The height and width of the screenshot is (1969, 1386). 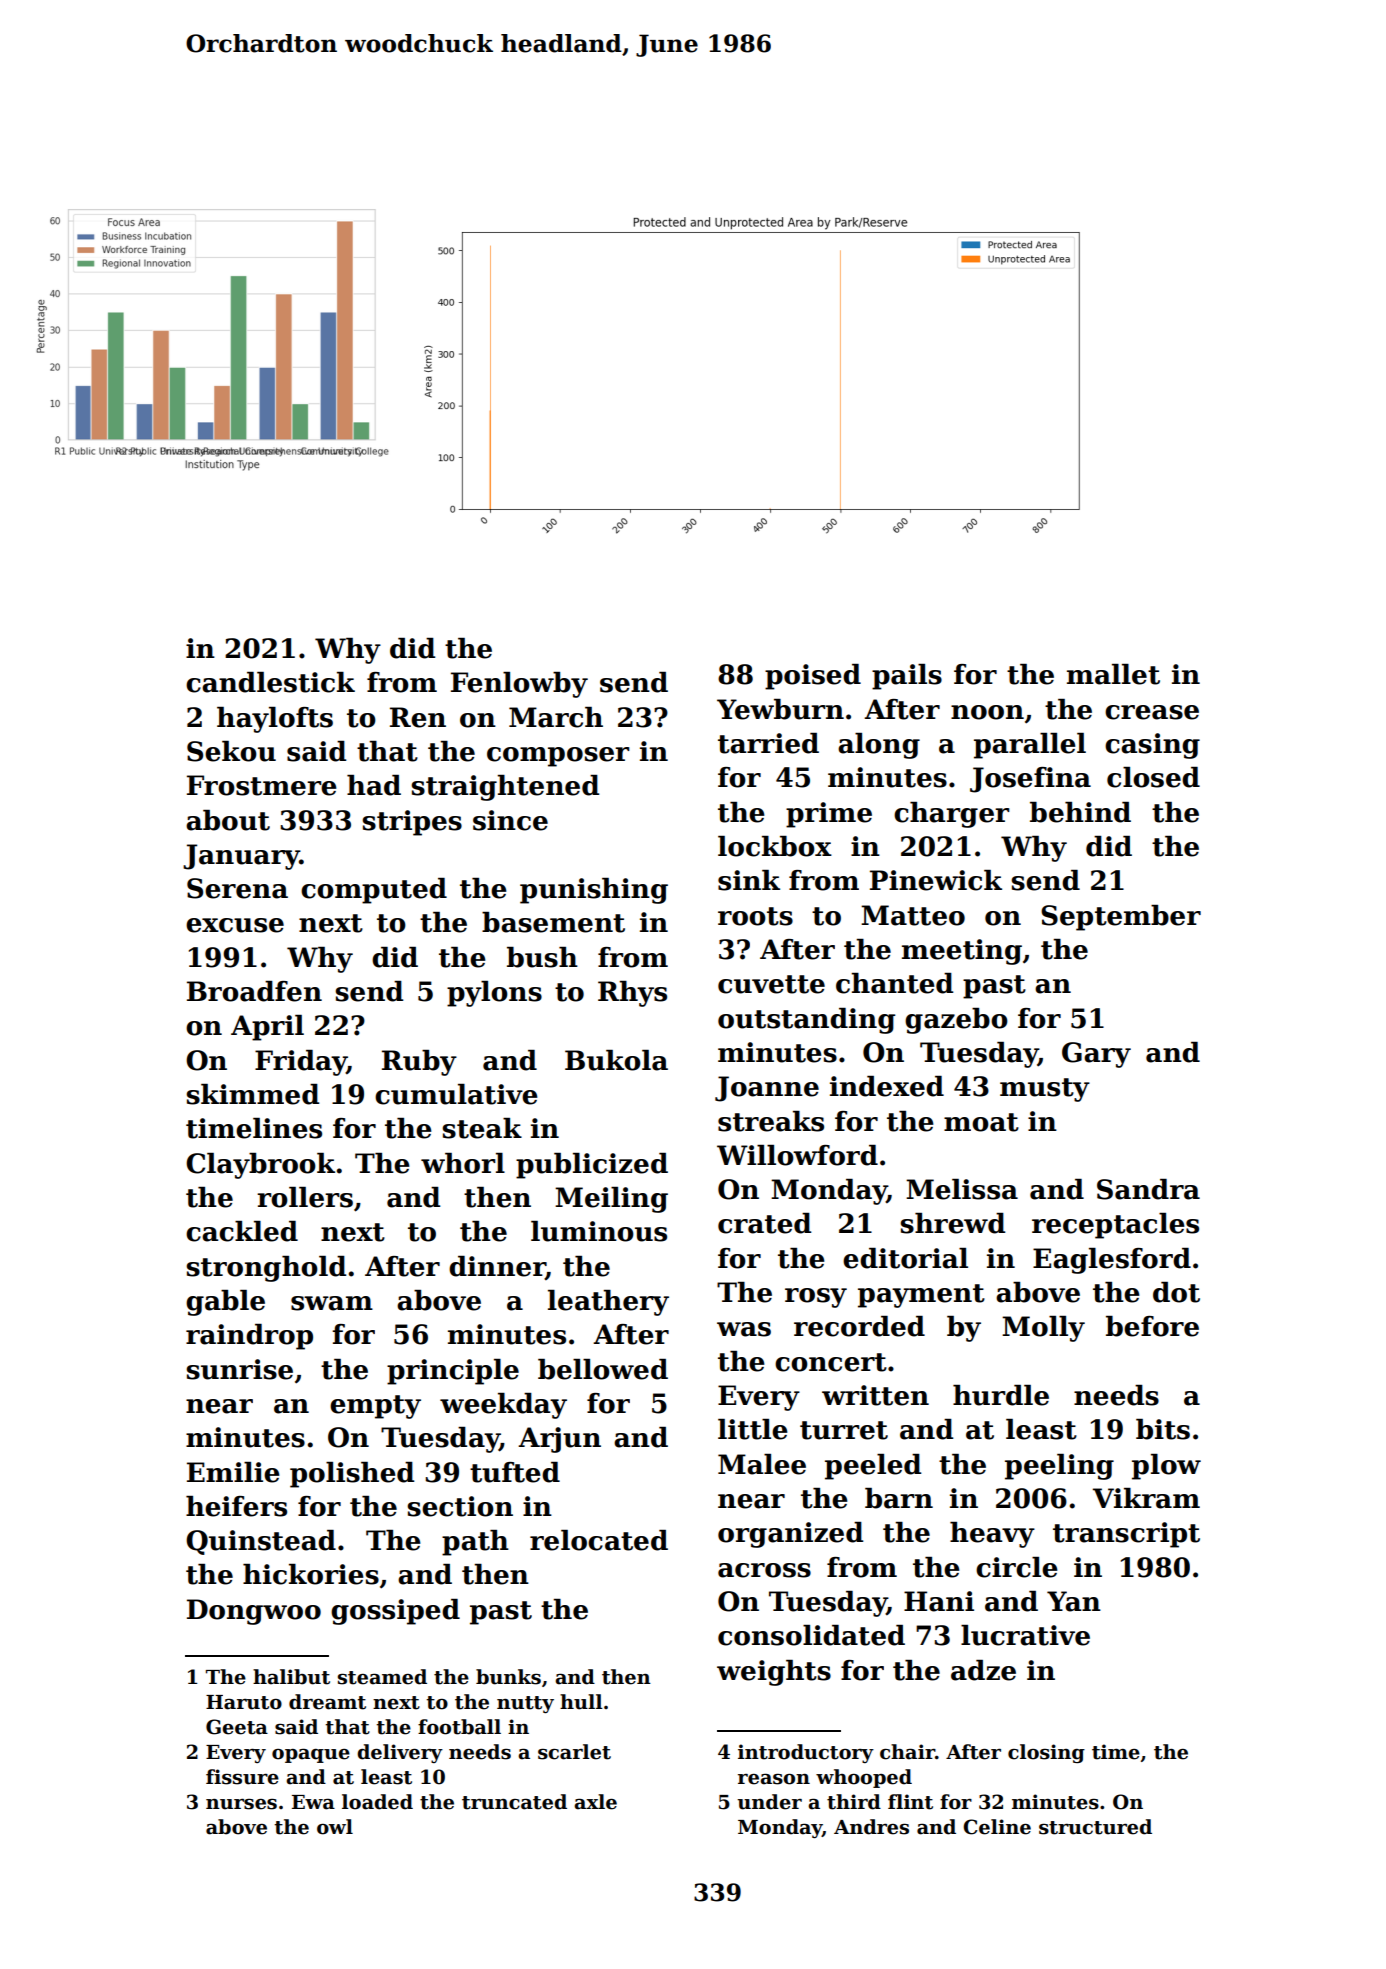 What do you see at coordinates (412, 823) in the screenshot?
I see `stripes` at bounding box center [412, 823].
